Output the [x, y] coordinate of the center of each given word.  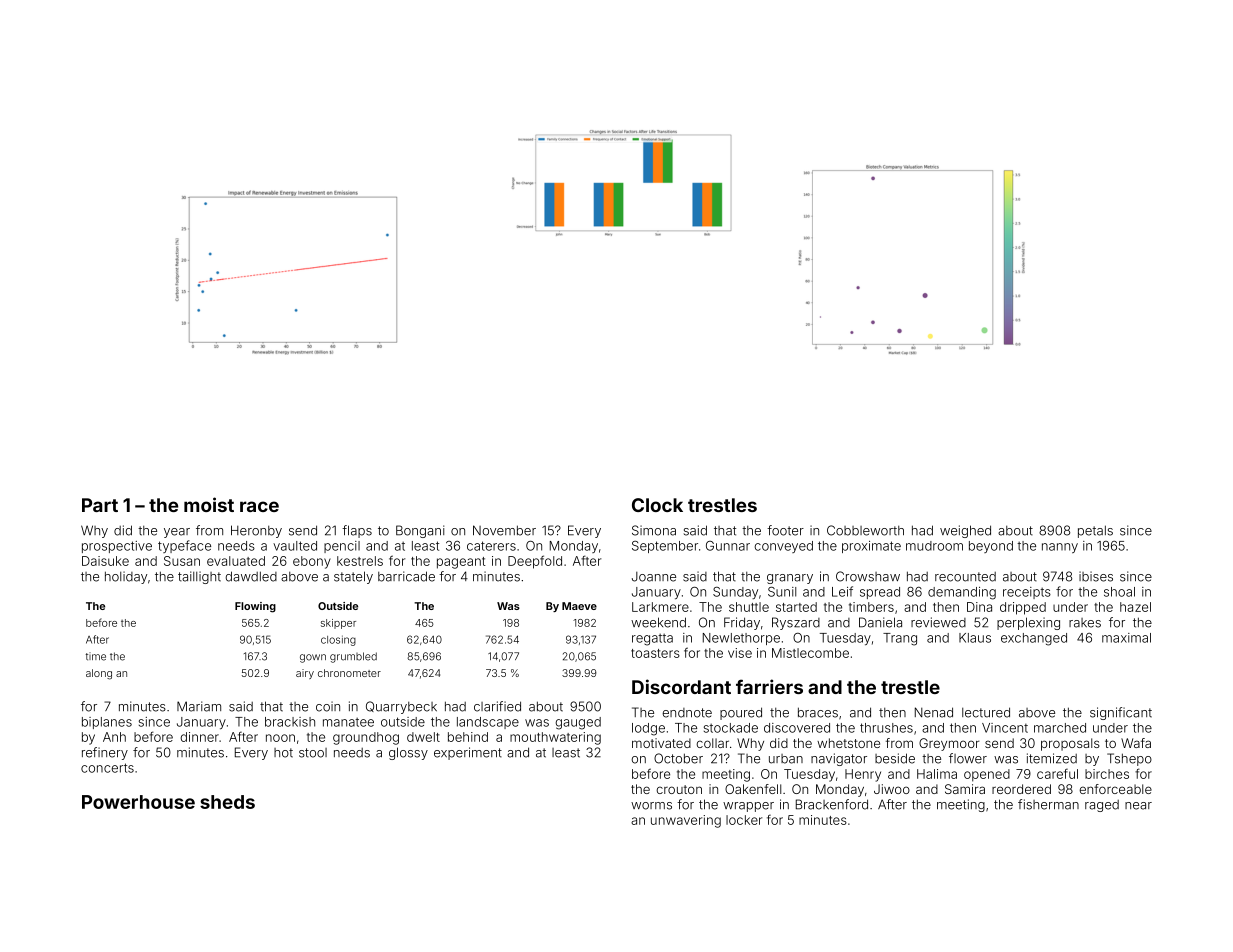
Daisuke [105, 561]
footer [785, 530]
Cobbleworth [865, 530]
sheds [227, 802]
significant [1121, 713]
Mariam [199, 706]
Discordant [681, 686]
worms [651, 806]
